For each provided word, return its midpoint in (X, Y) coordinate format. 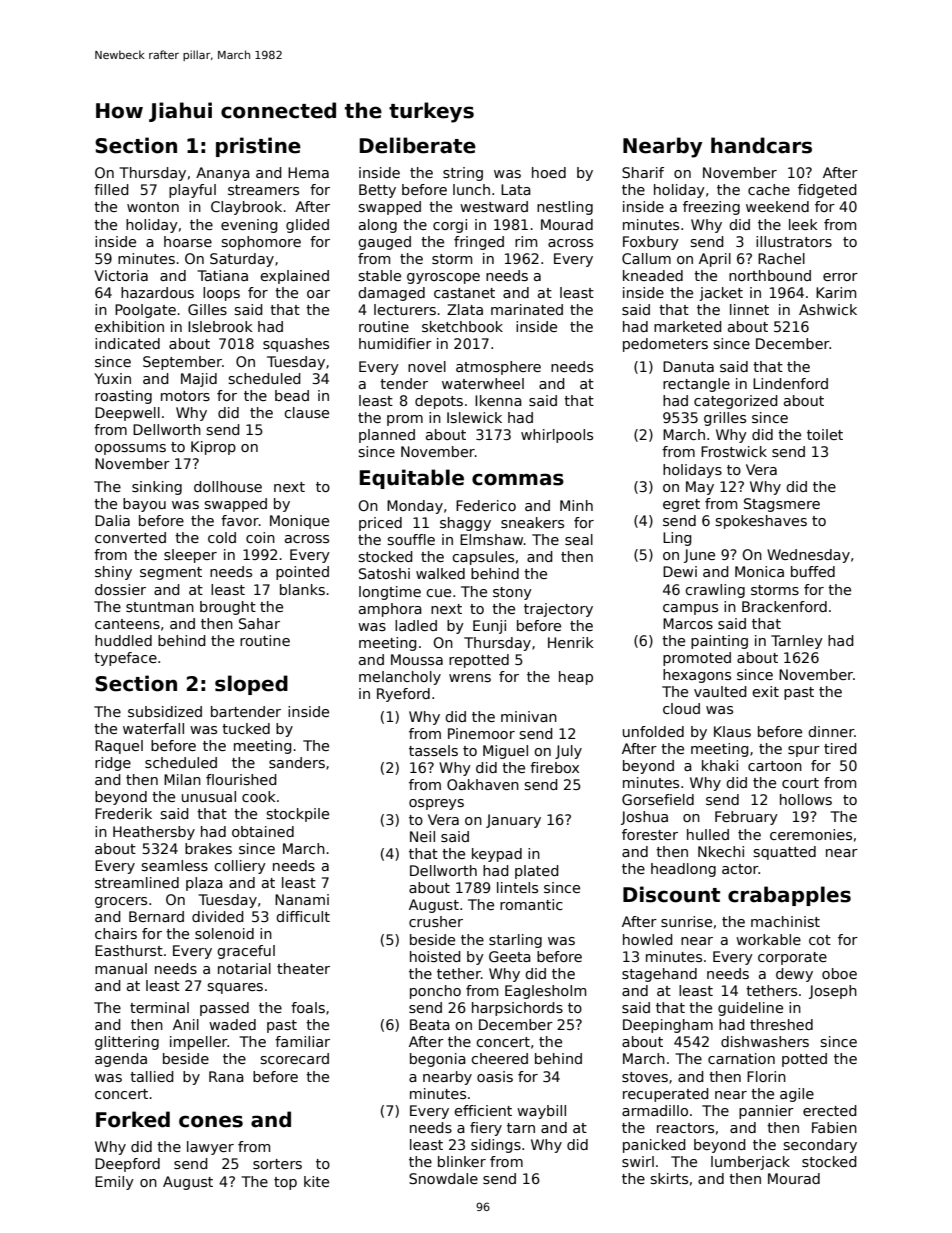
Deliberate (417, 145)
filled (111, 189)
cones (211, 1121)
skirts (669, 1178)
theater (303, 968)
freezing (711, 208)
